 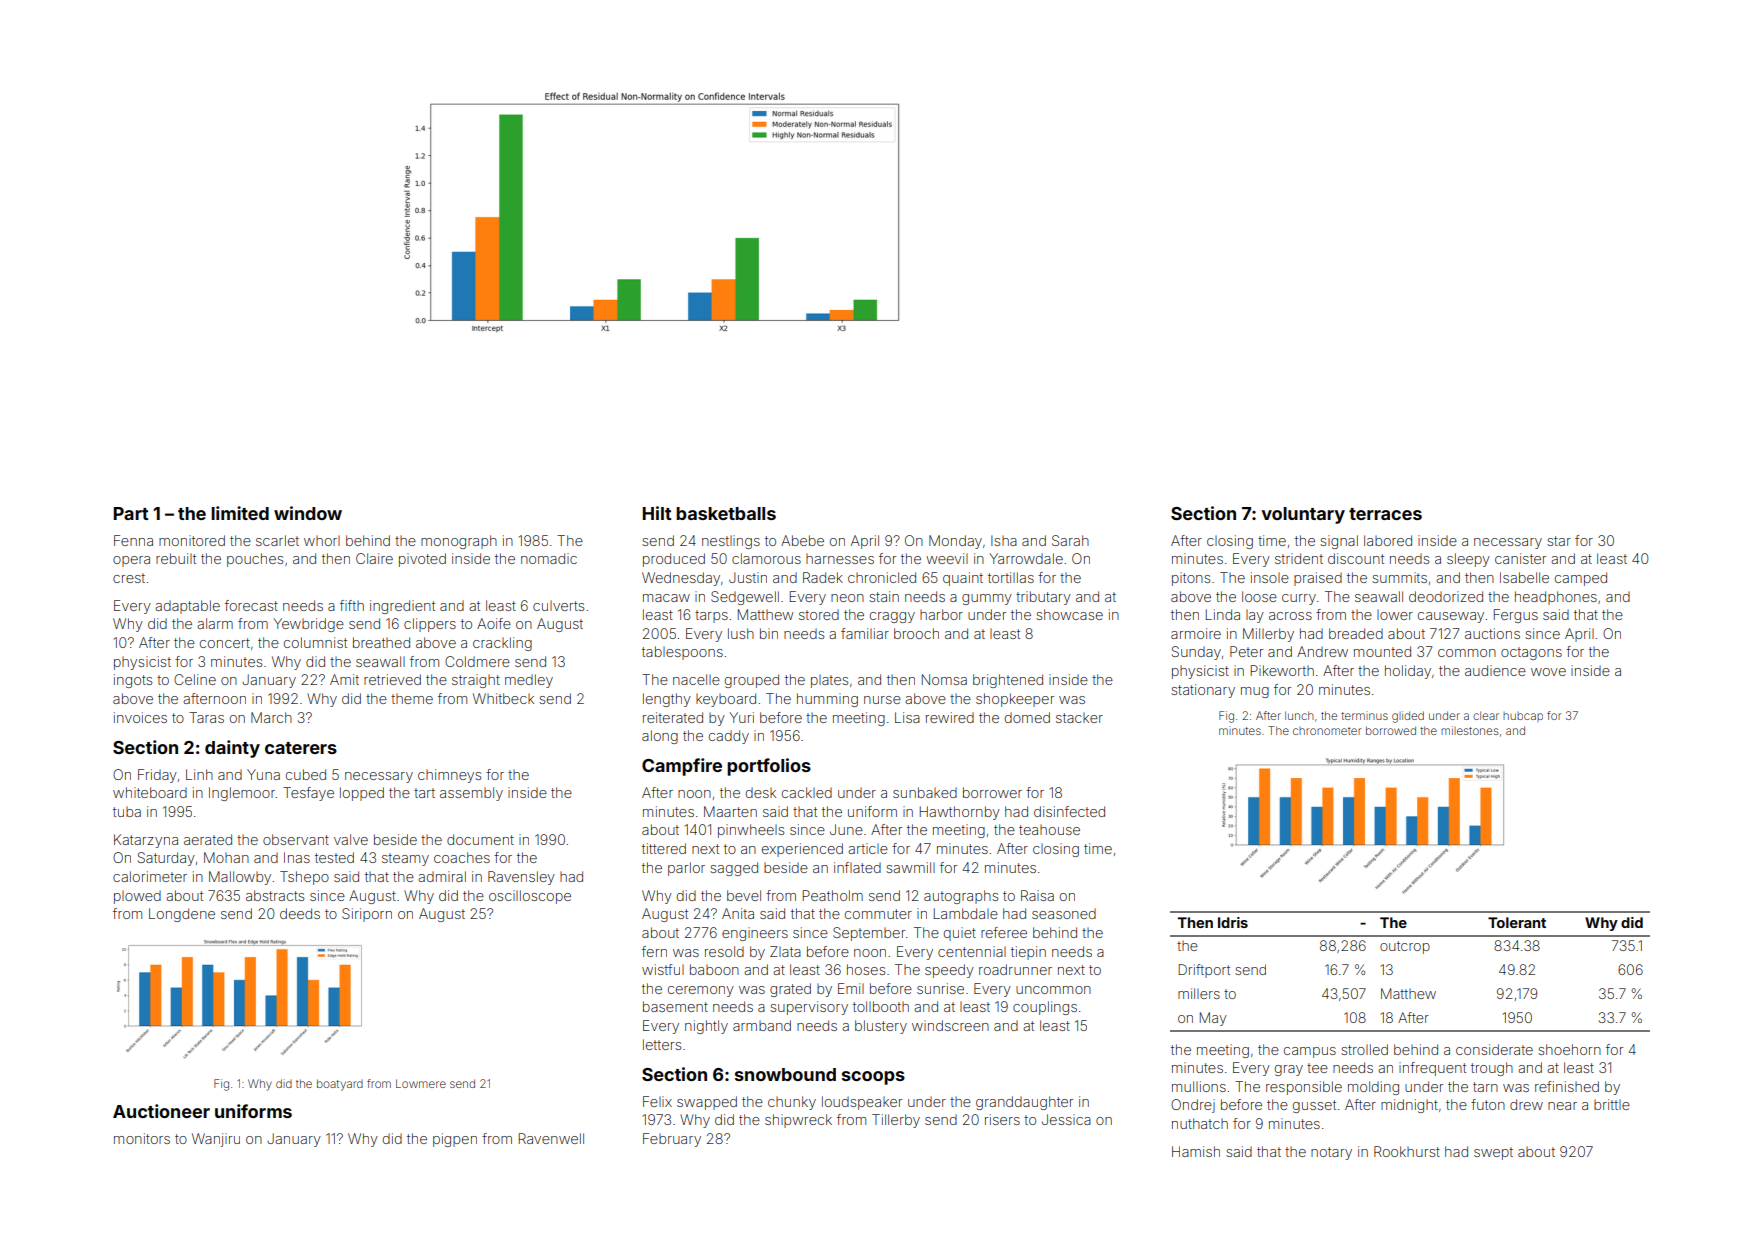 I want to click on pigpen, so click(x=455, y=1140).
